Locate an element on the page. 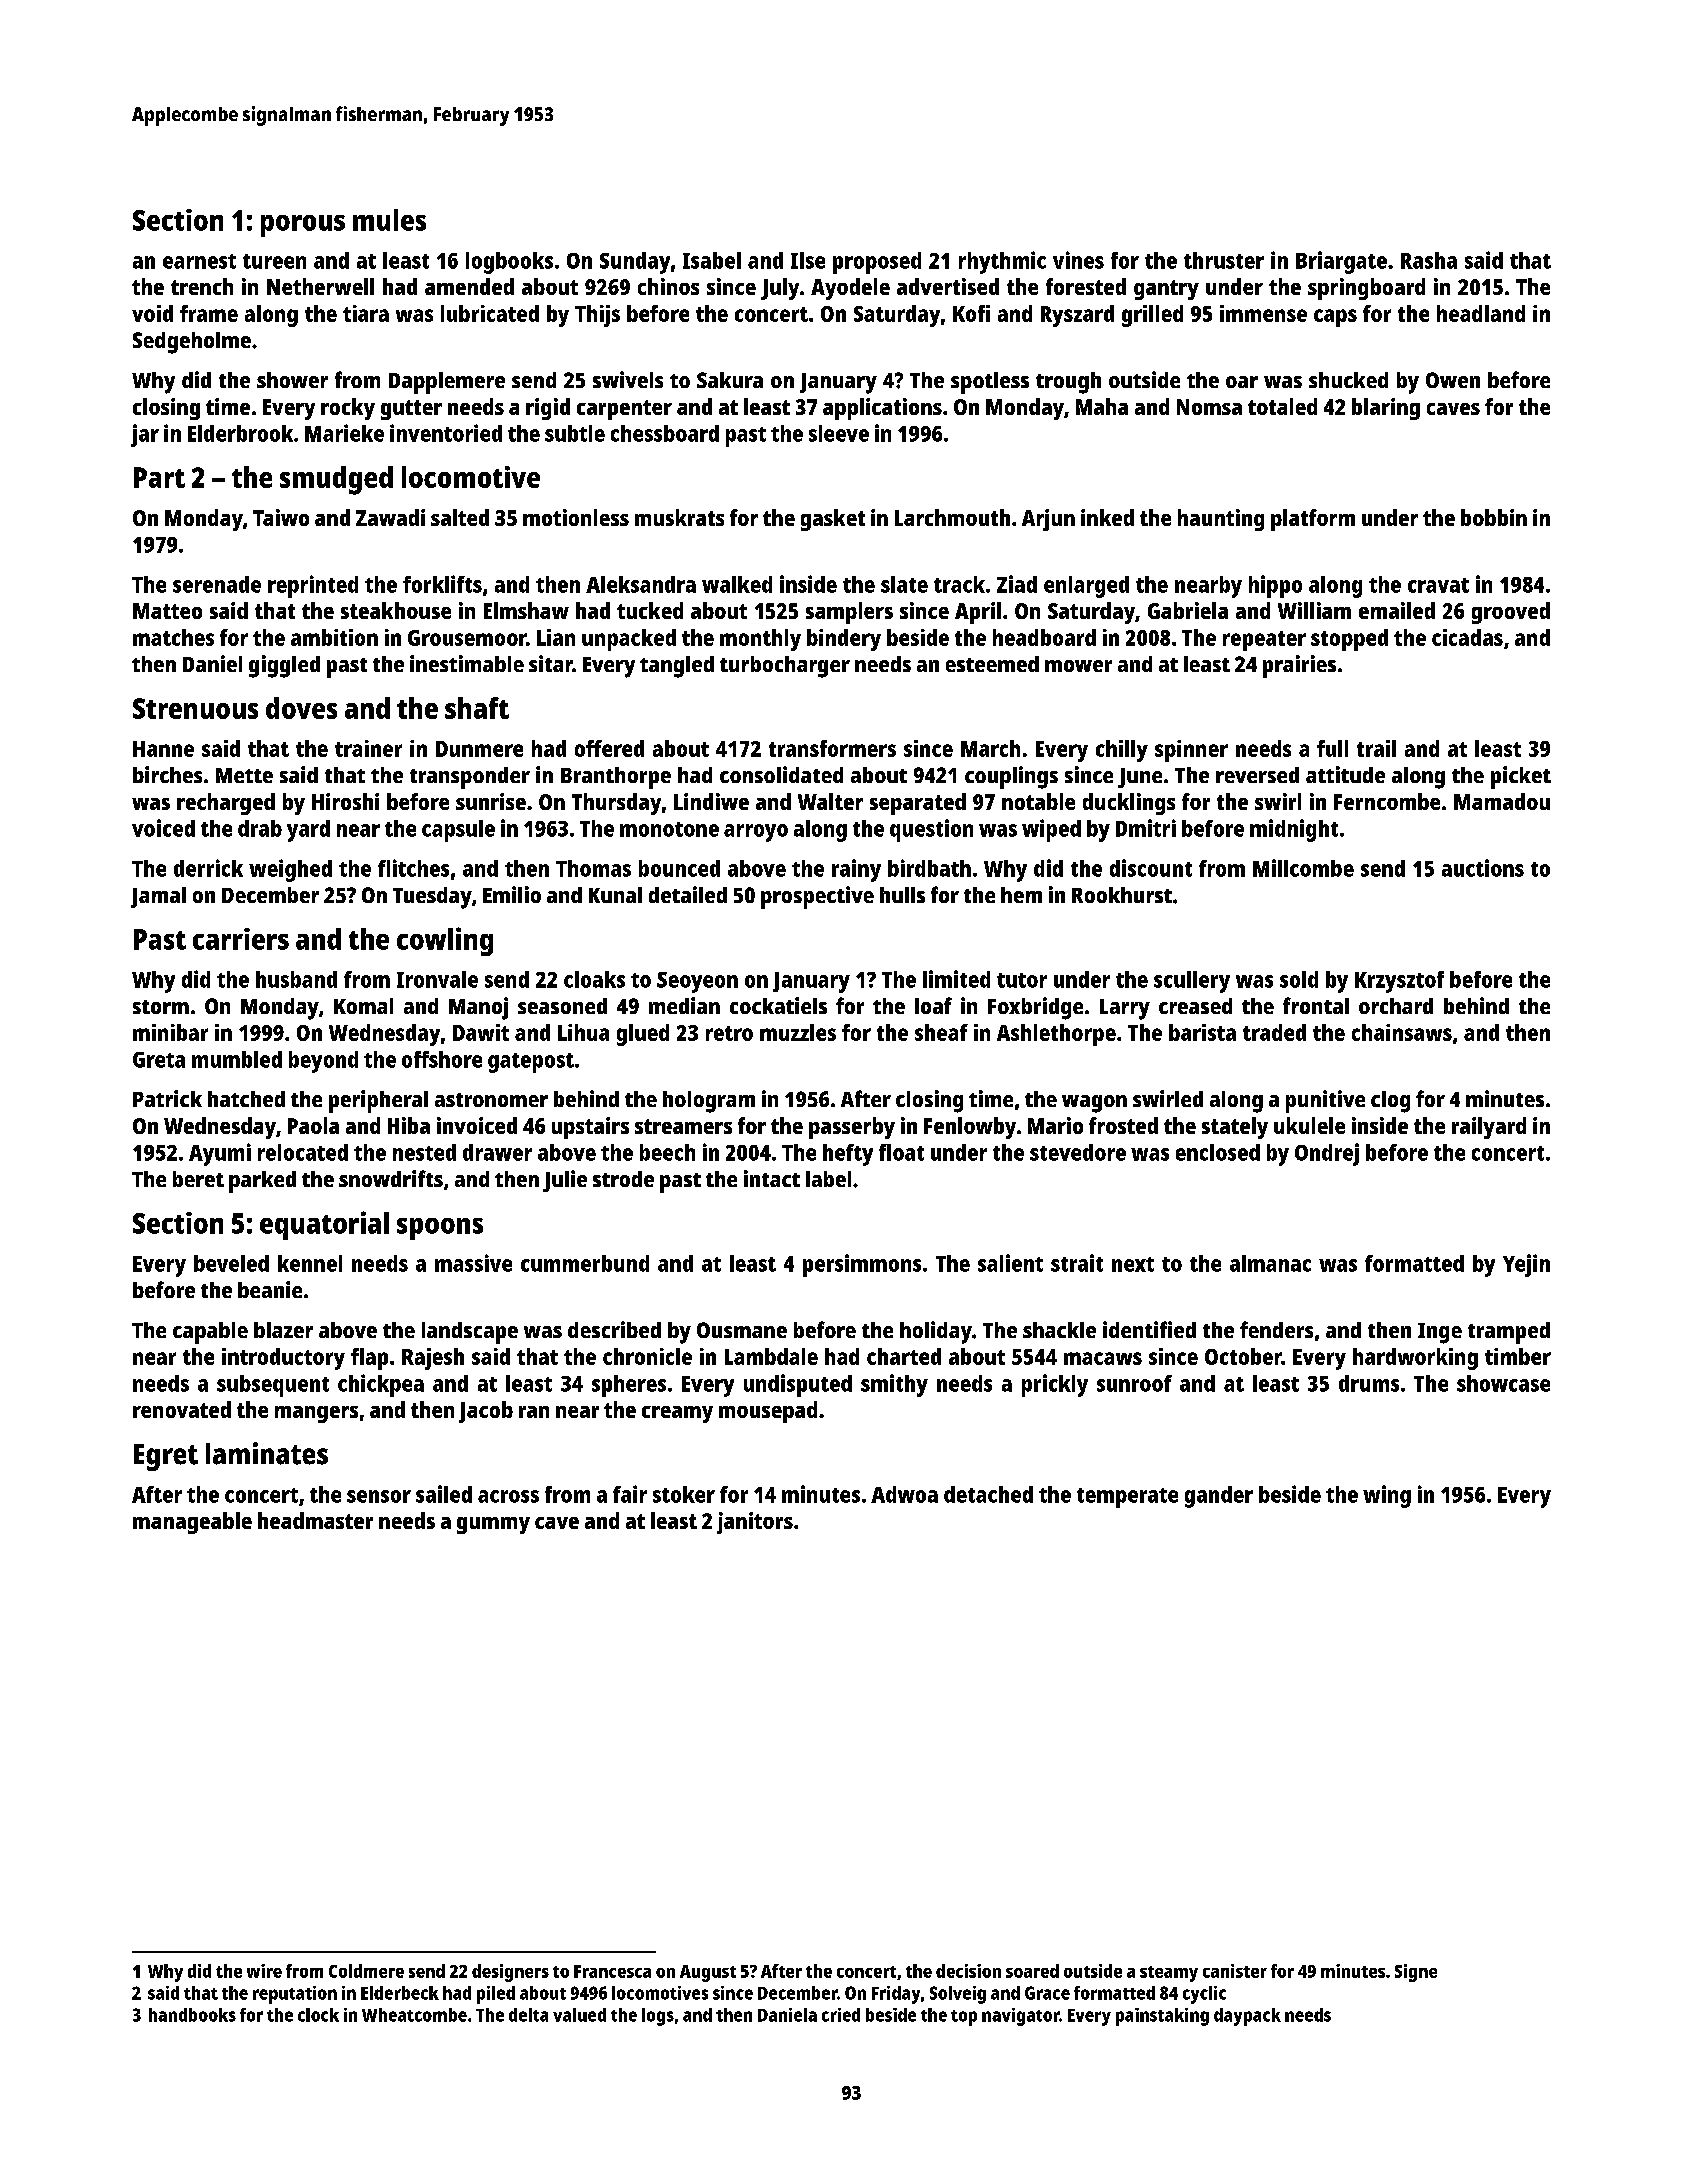 The height and width of the image is (2178, 1683). nested is located at coordinates (424, 1152).
